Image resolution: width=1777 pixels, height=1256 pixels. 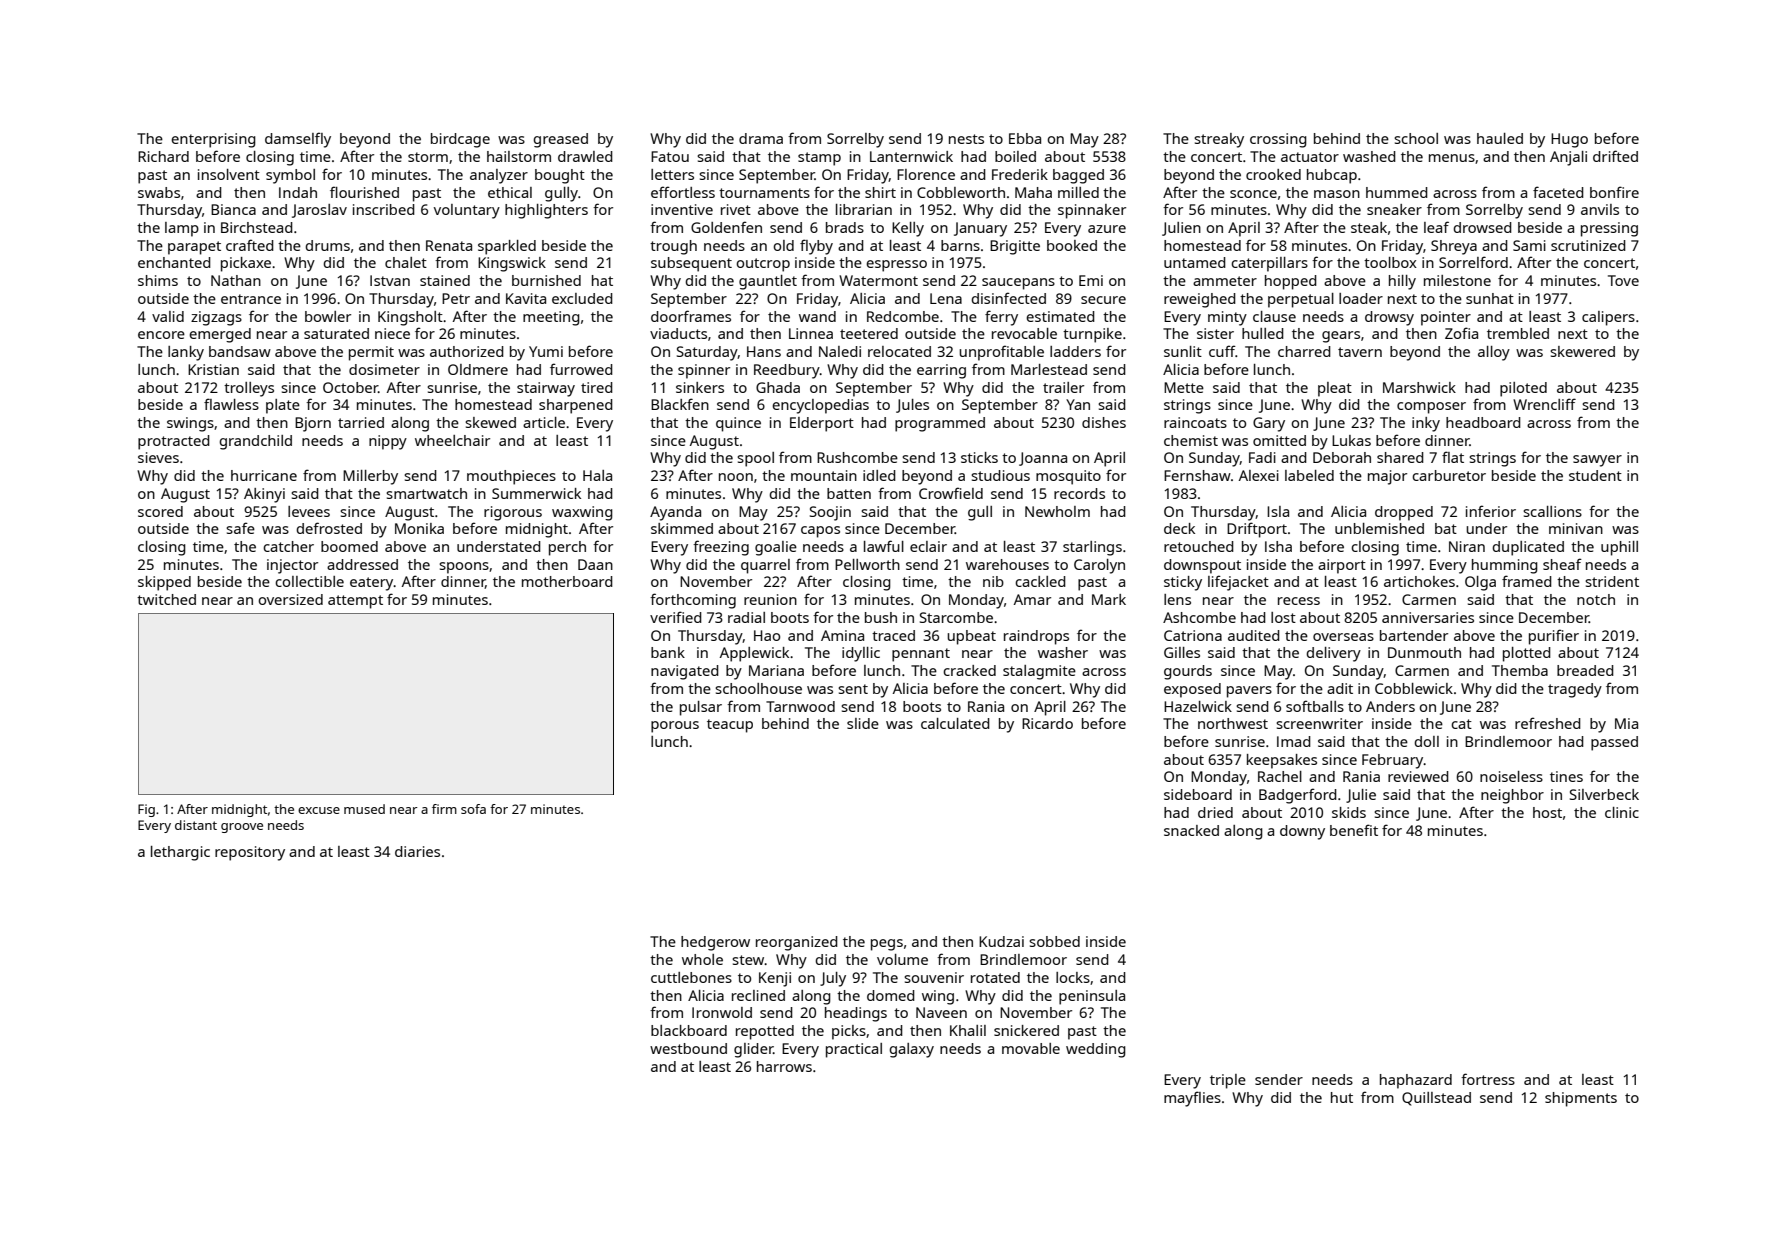 I want to click on booked, so click(x=1072, y=245).
